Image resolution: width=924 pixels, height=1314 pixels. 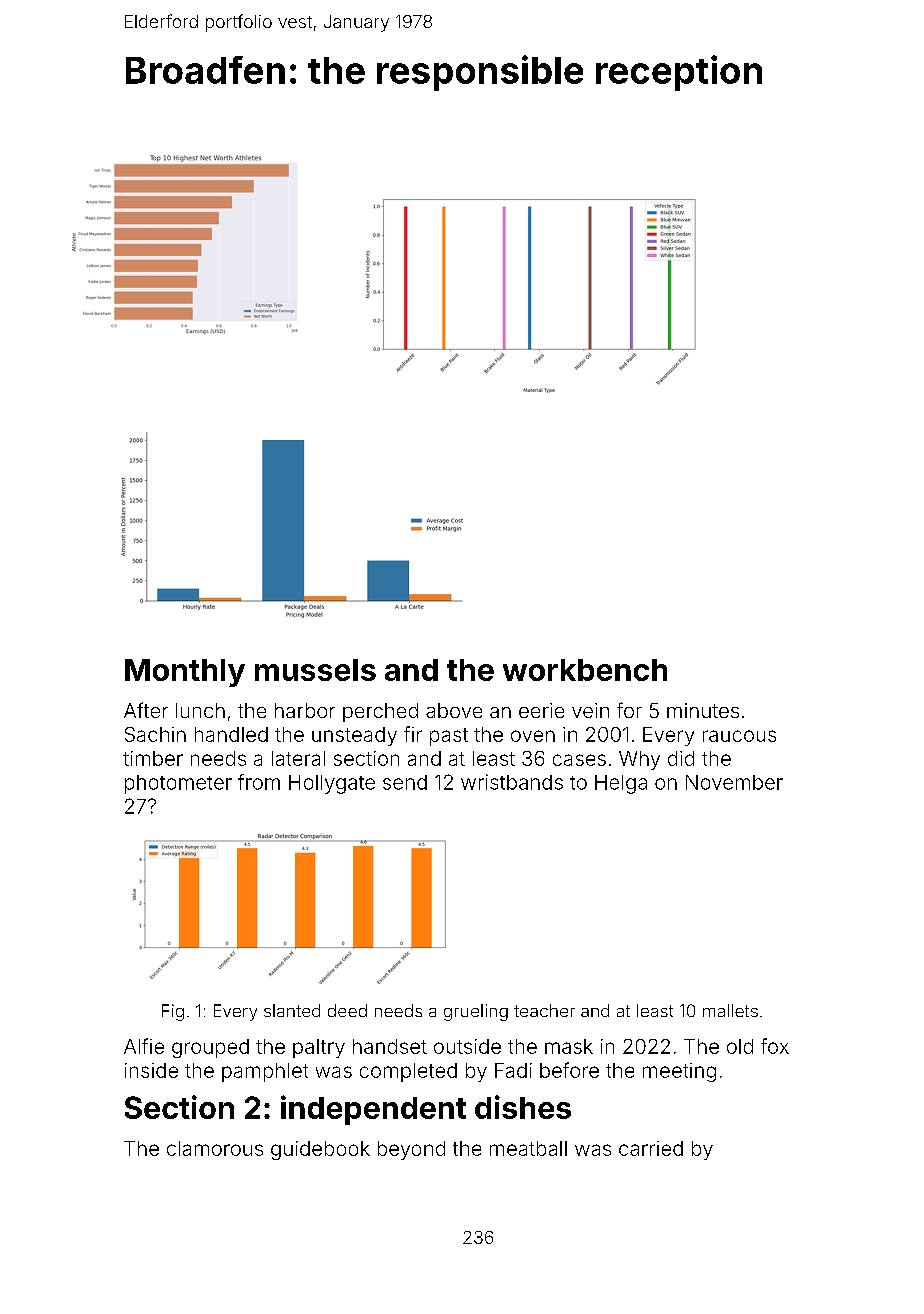 What do you see at coordinates (730, 1010) in the screenshot?
I see `mallets` at bounding box center [730, 1010].
